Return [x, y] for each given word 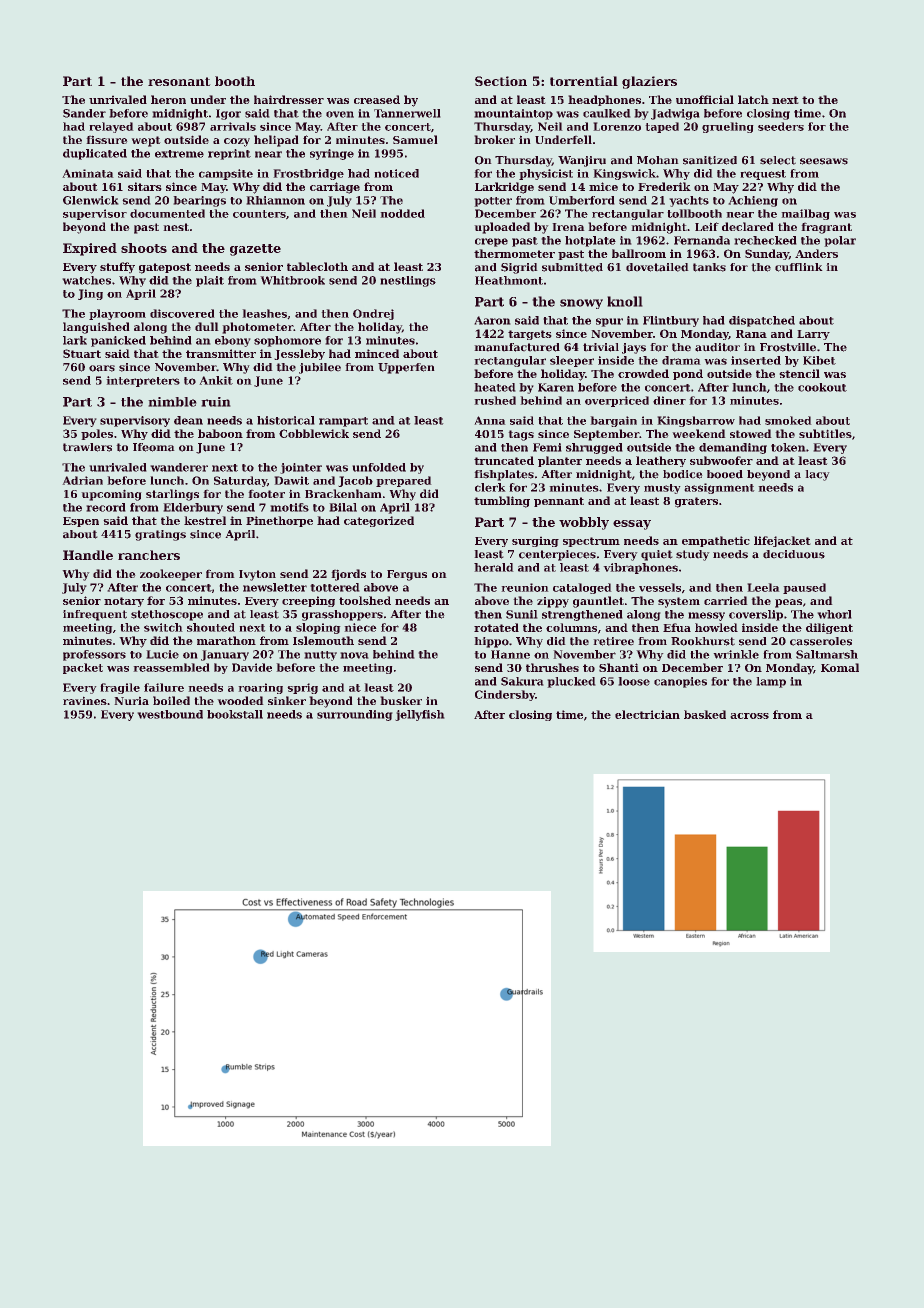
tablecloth [317, 266]
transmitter [221, 353]
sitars [145, 186]
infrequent [95, 615]
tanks [709, 267]
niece [360, 627]
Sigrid [519, 268]
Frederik [664, 186]
